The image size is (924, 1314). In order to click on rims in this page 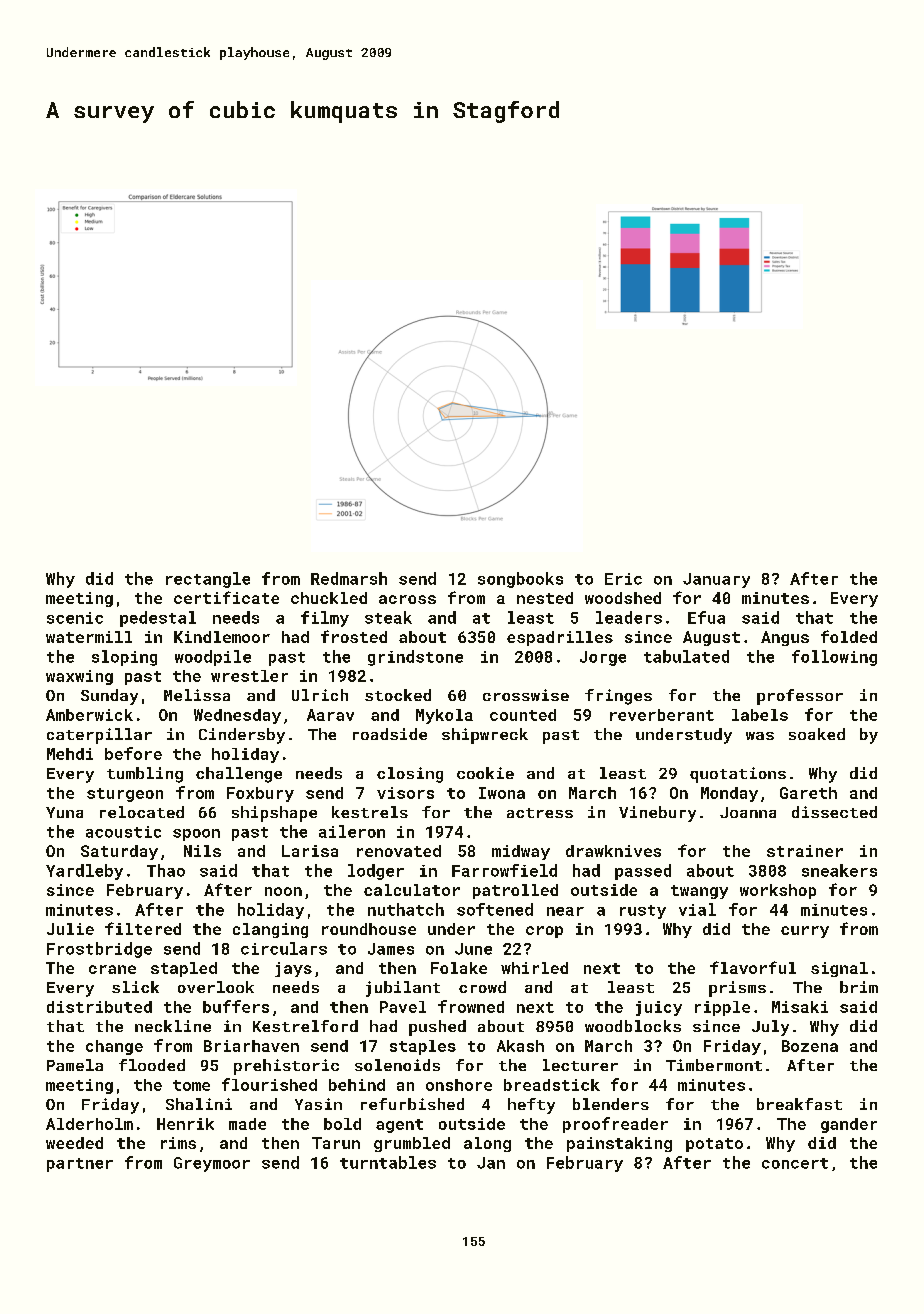, I will do `click(178, 1143)`.
